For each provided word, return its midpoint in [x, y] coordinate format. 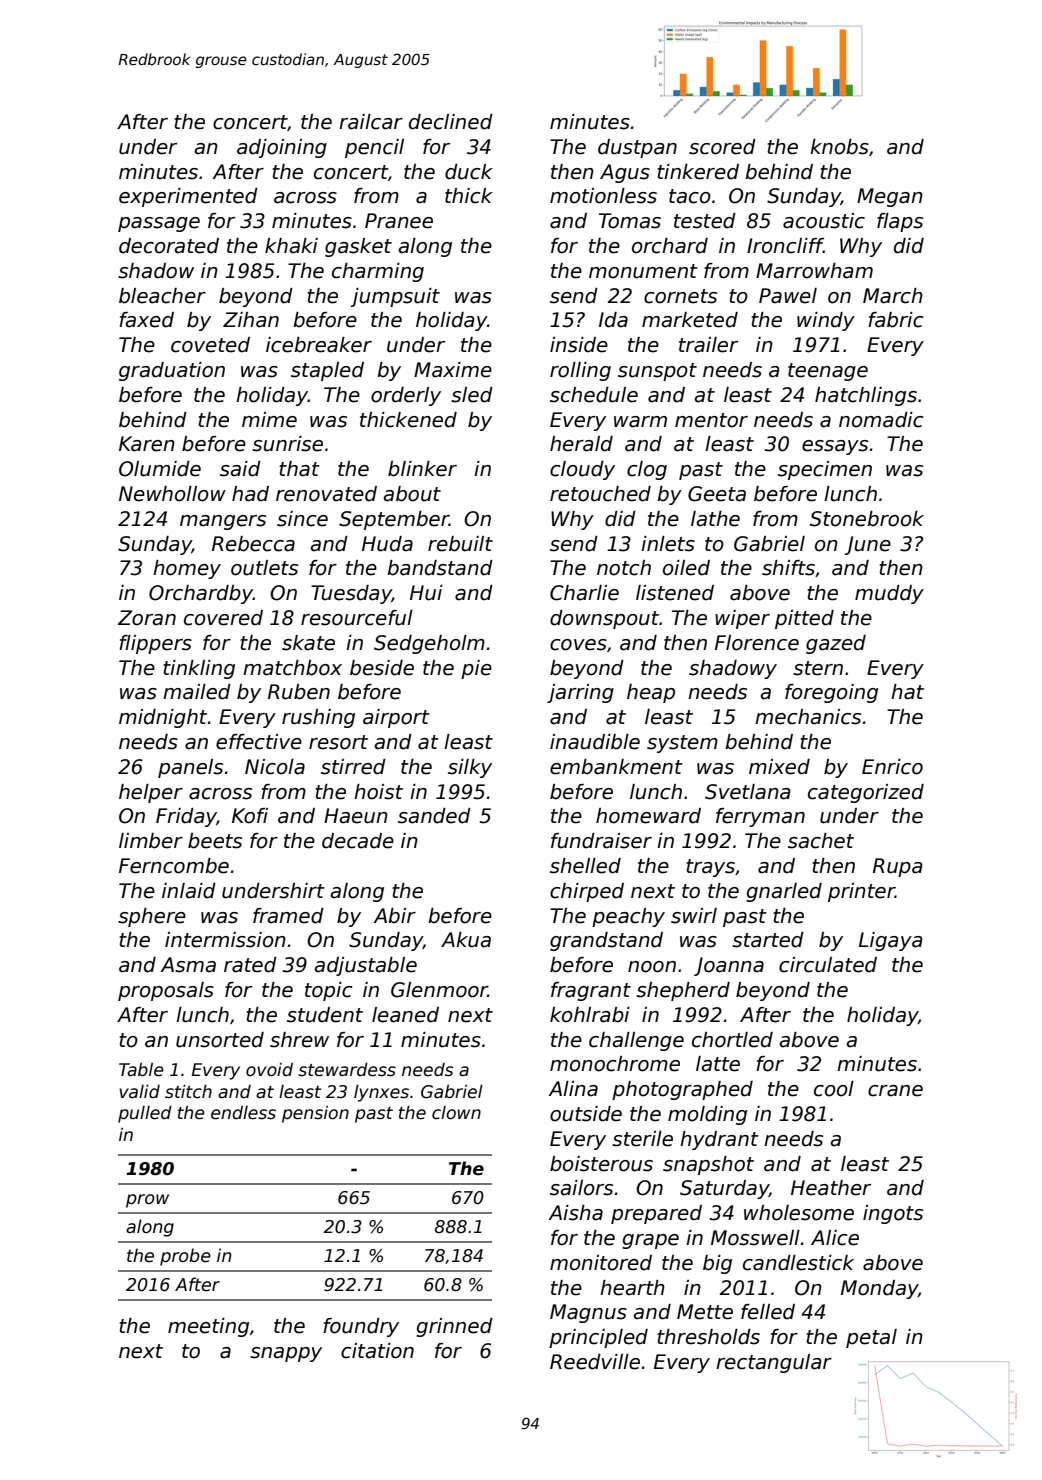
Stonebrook [867, 519]
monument [643, 271]
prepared [656, 1214]
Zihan [251, 320]
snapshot [708, 1165]
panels [190, 768]
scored [722, 147]
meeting [208, 1327]
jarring [580, 693]
